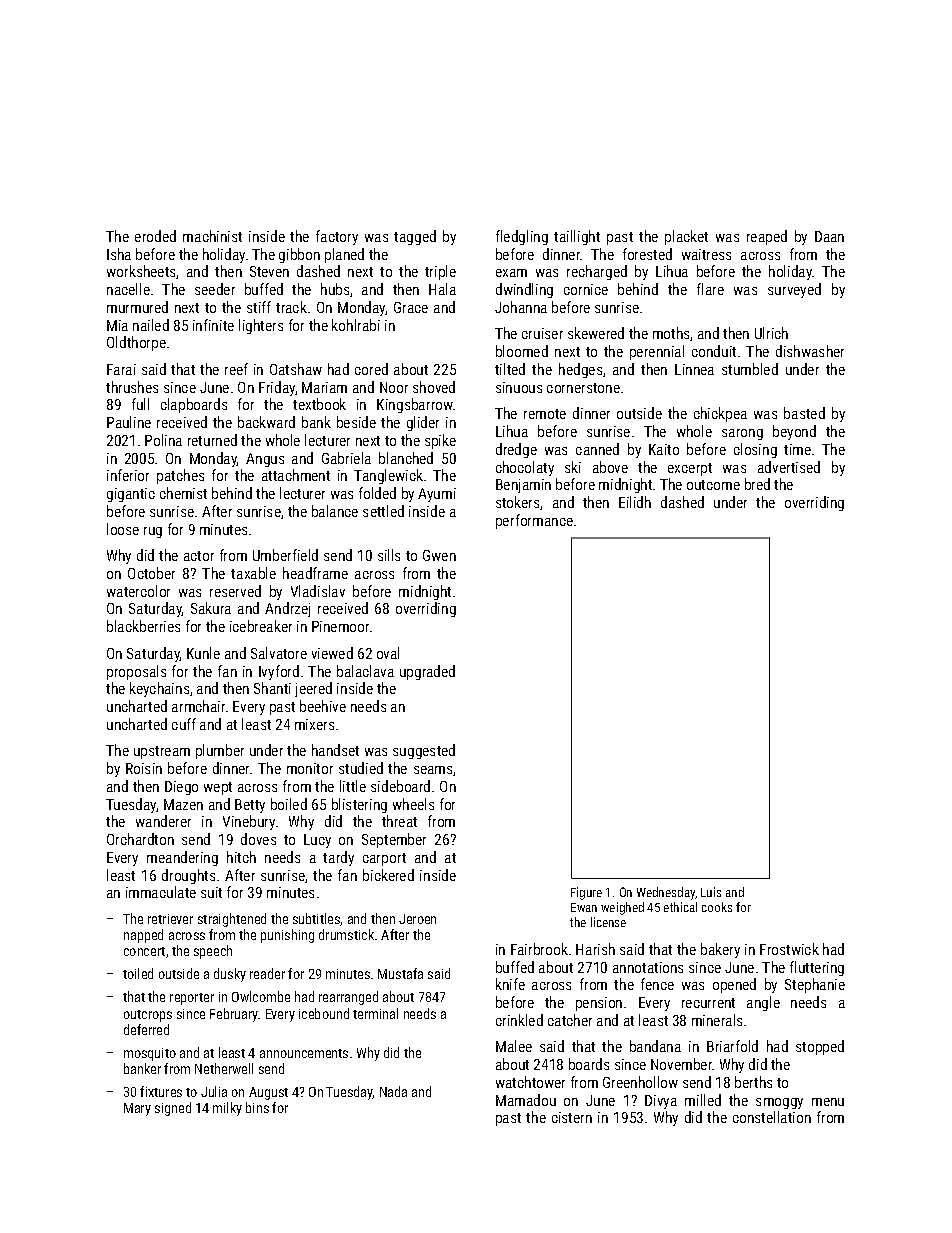 The image size is (952, 1233). I want to click on Mustafa, so click(400, 973).
